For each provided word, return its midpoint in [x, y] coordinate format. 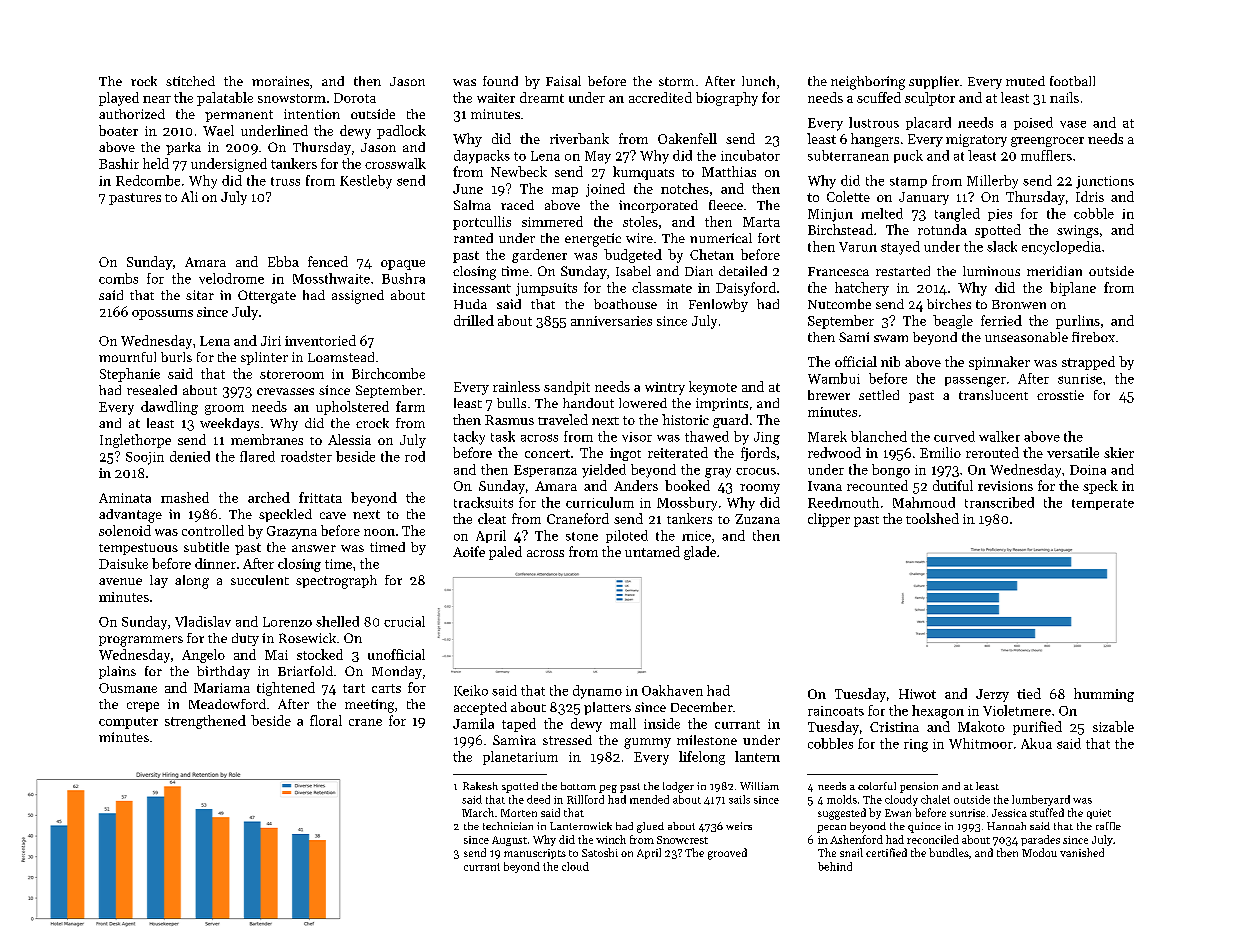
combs [118, 278]
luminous [991, 271]
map [565, 192]
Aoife [469, 551]
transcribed [999, 502]
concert [547, 453]
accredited [660, 97]
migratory [976, 140]
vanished [1082, 852]
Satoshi [600, 852]
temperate [1103, 504]
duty [245, 639]
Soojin [145, 458]
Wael [218, 130]
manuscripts [535, 854]
